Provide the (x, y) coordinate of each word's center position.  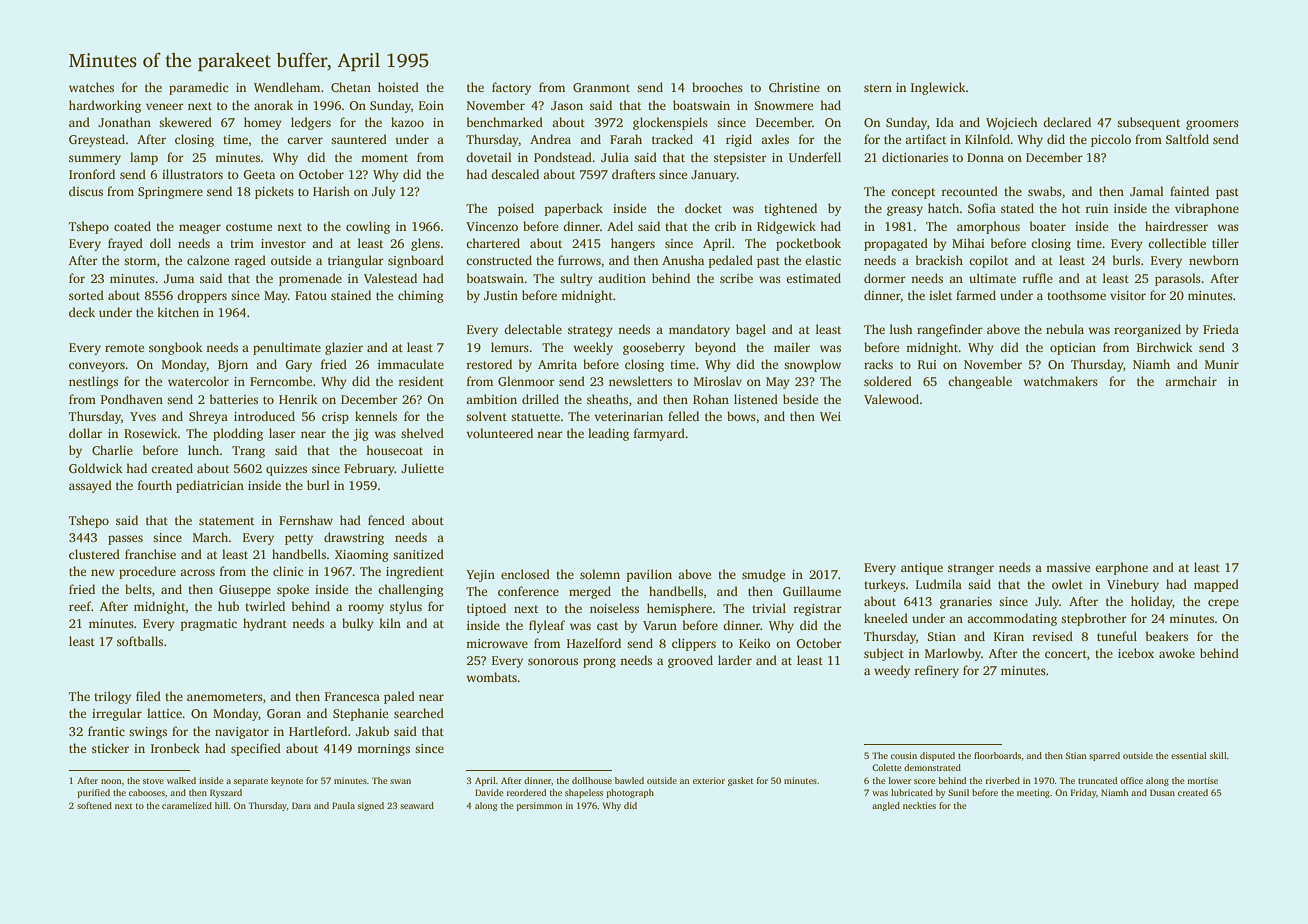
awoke (1177, 653)
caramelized (187, 805)
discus (86, 191)
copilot (988, 261)
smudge (763, 575)
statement (226, 521)
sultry (576, 279)
